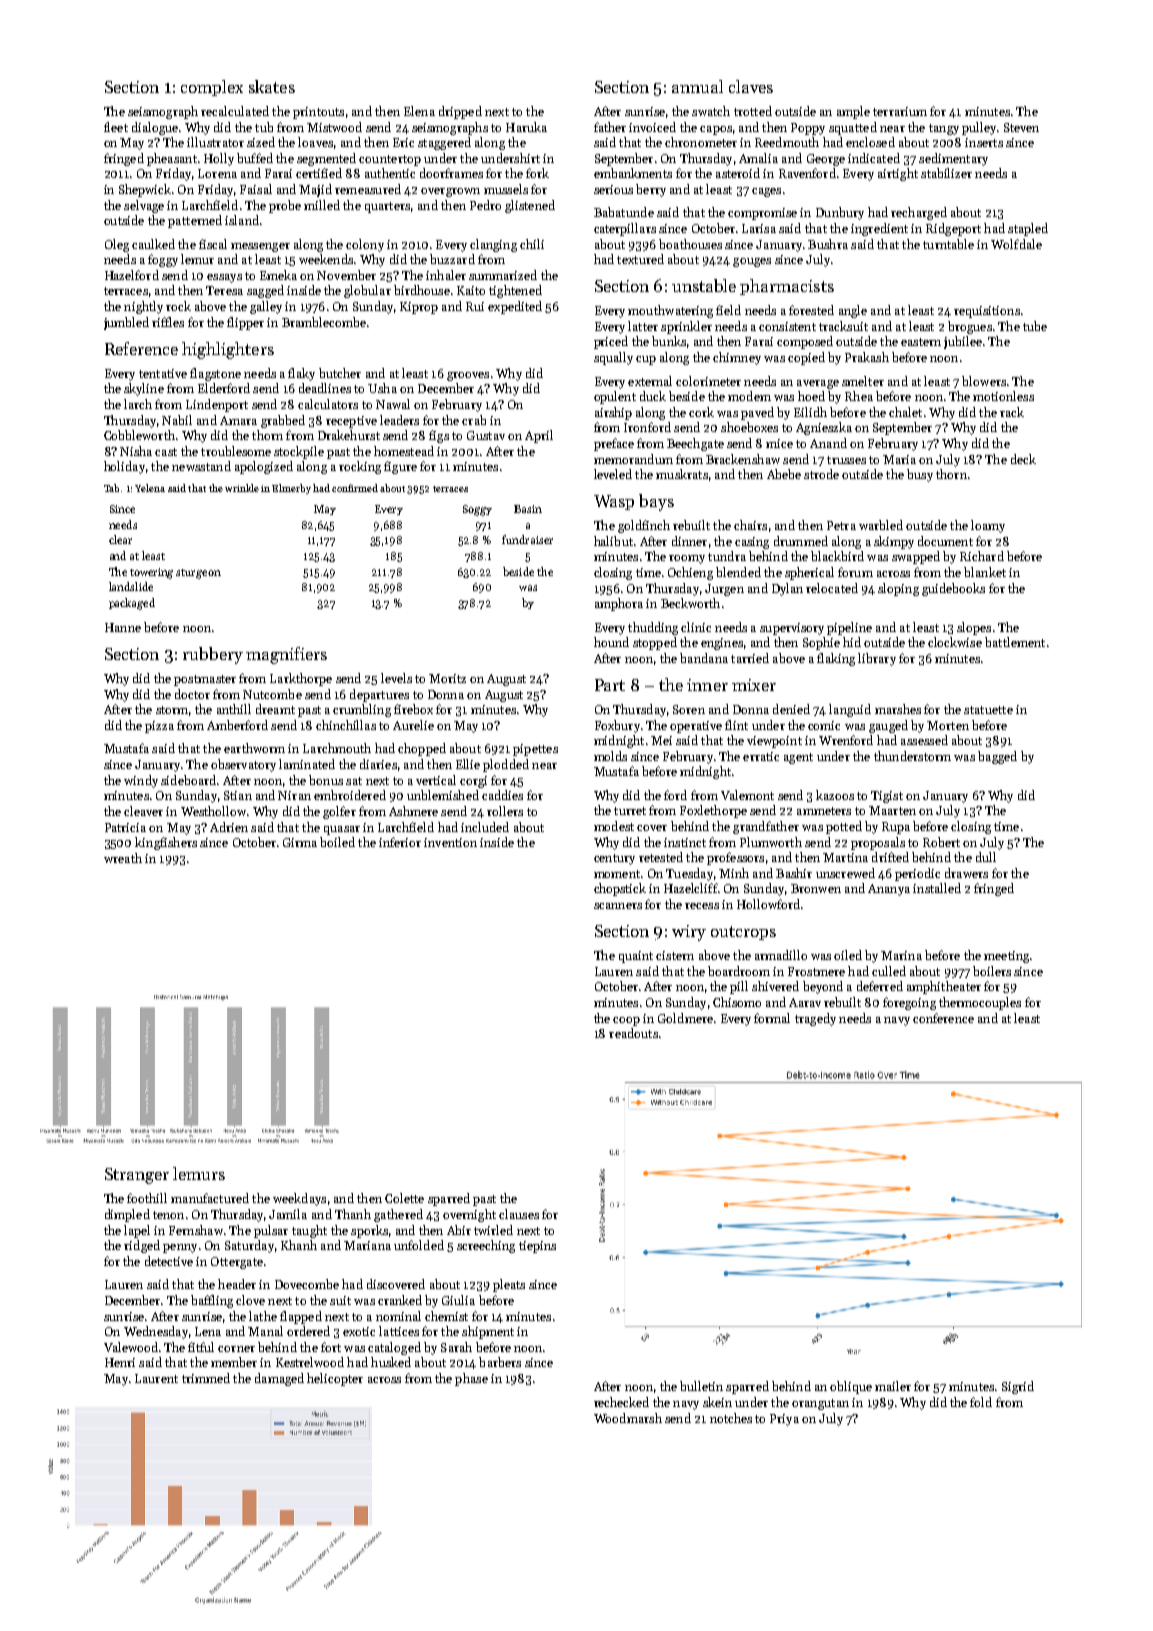 The width and height of the image is (1153, 1631). Describe the element at coordinates (151, 573) in the image. I see `towering` at that location.
